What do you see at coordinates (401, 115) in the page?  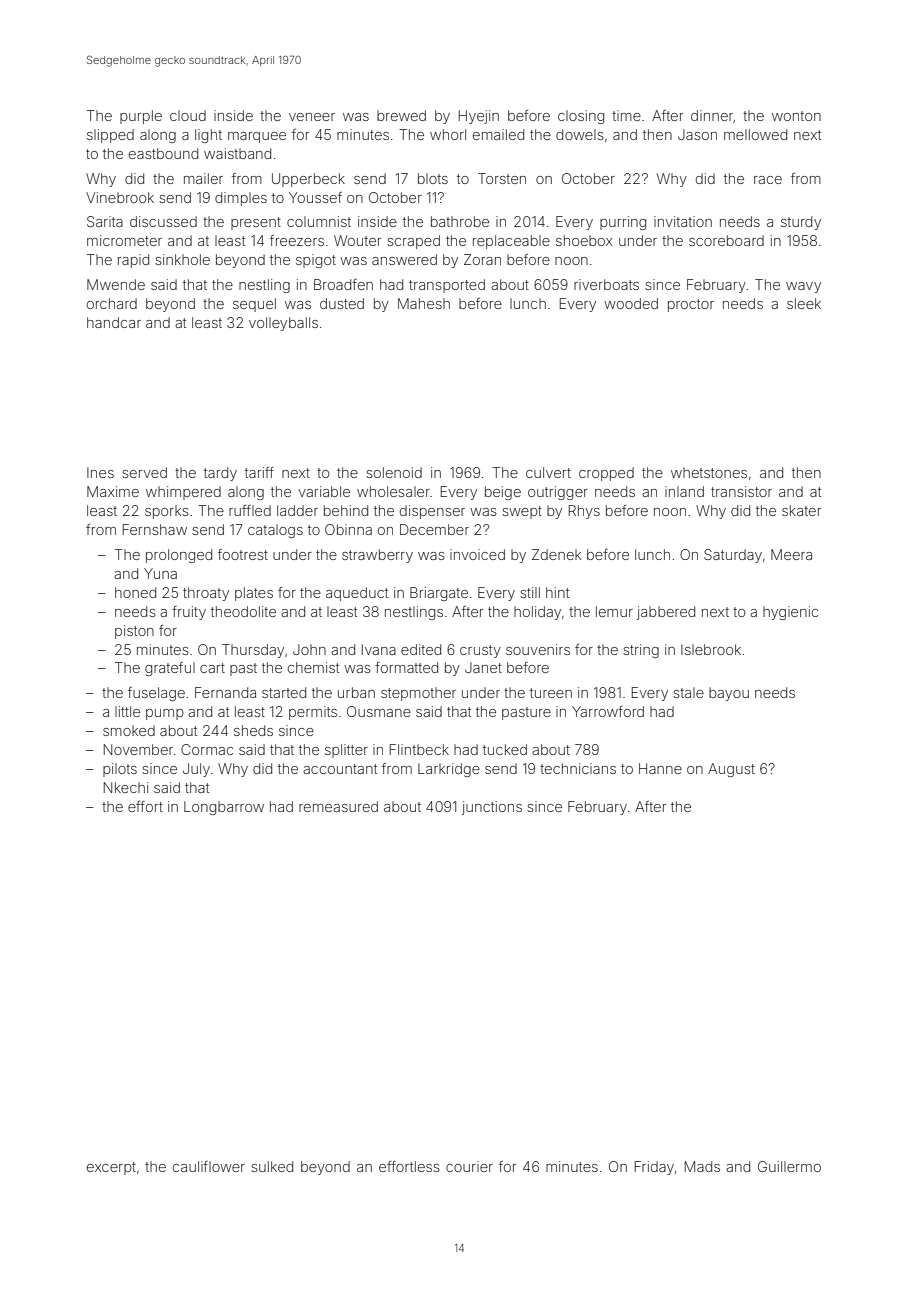 I see `brewed` at bounding box center [401, 115].
